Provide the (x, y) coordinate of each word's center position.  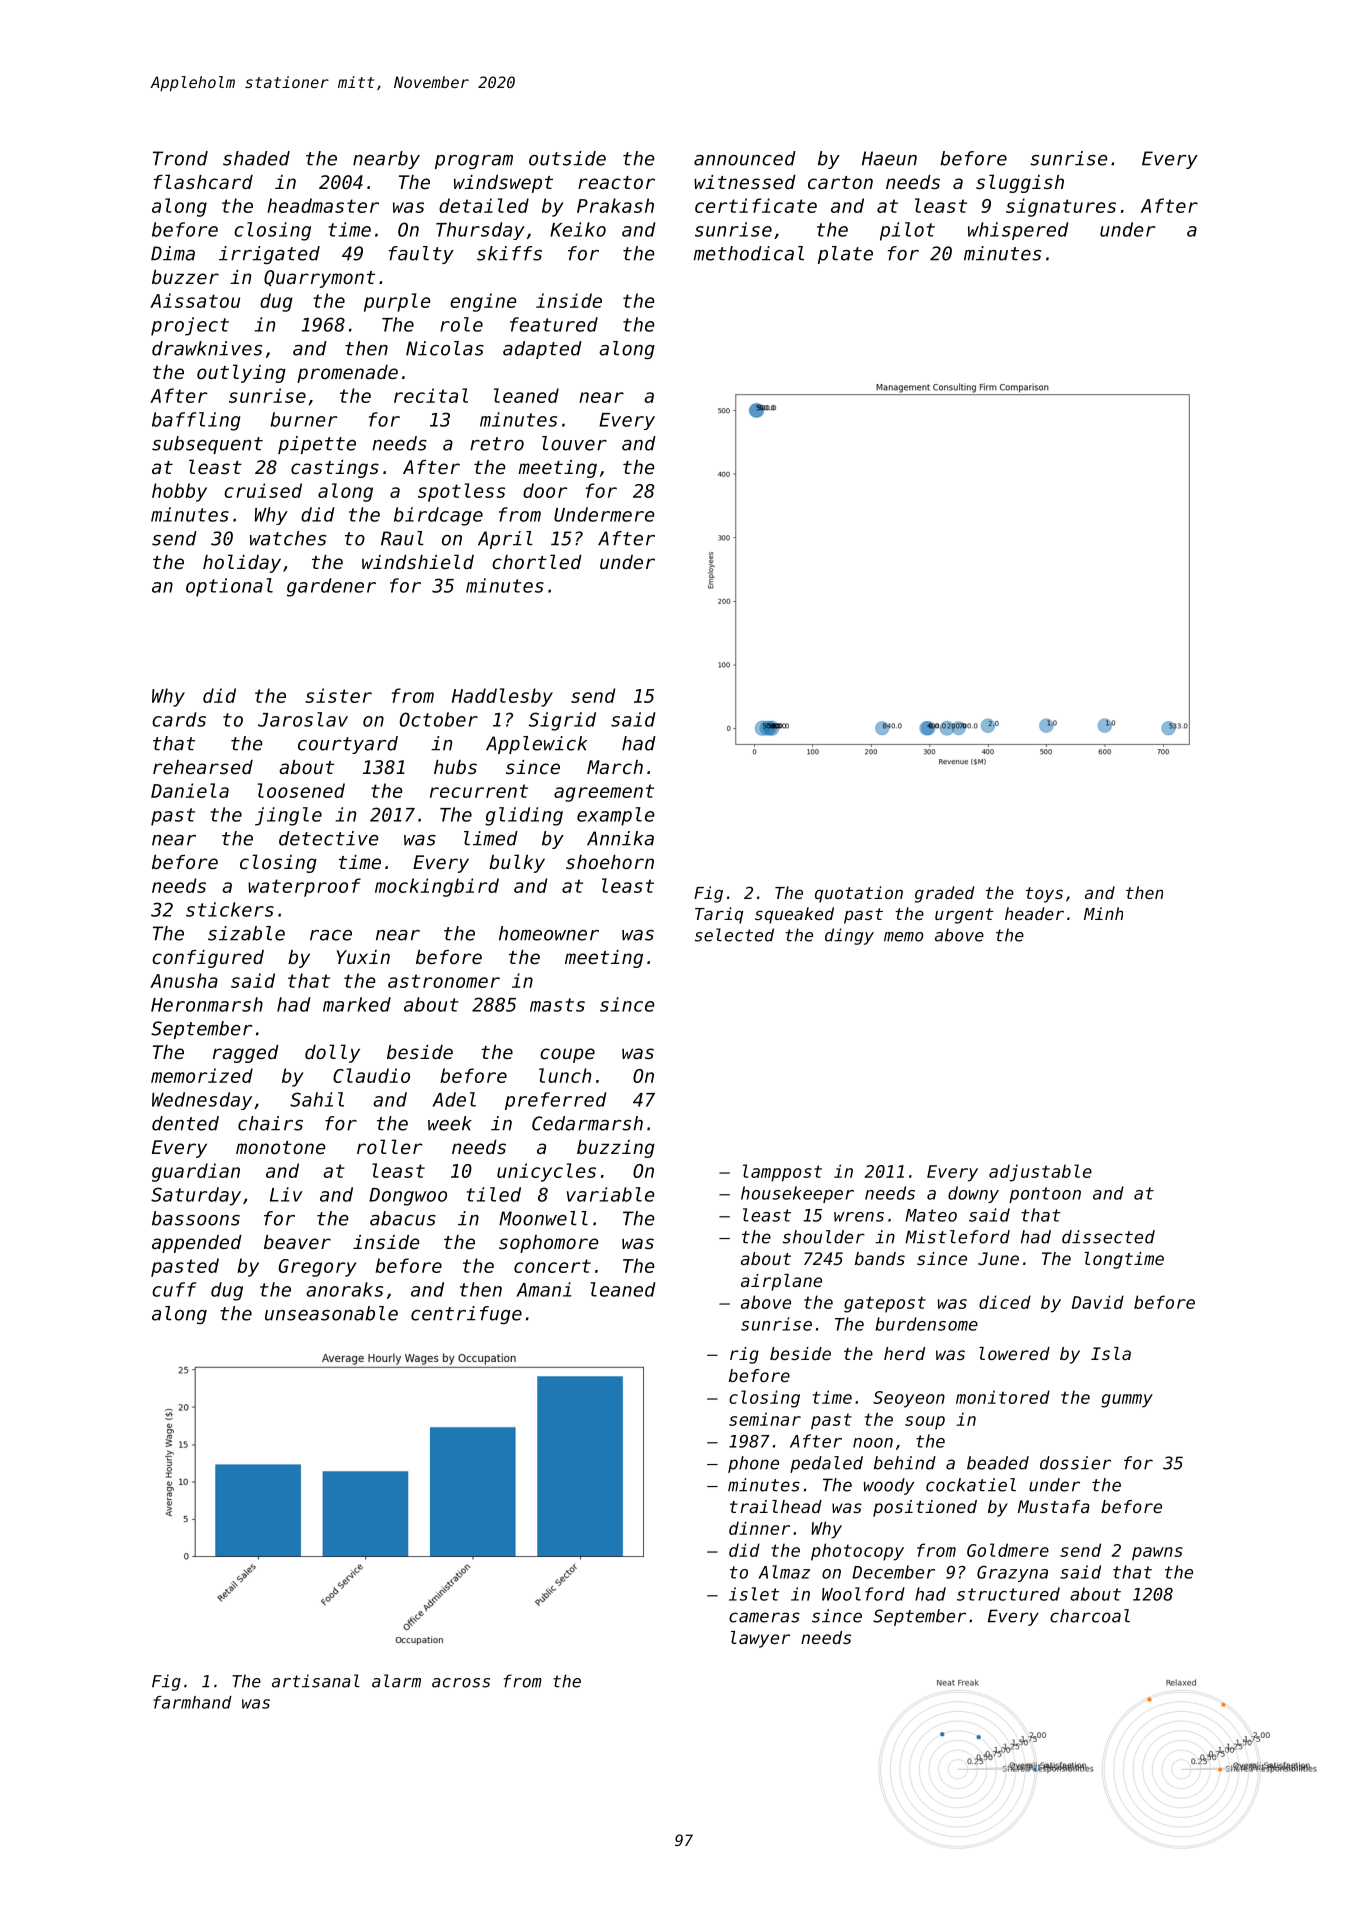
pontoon (1045, 1195)
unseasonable (331, 1313)
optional (229, 587)
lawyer (760, 1639)
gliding (524, 816)
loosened (301, 790)
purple (397, 302)
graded (944, 894)
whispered (1018, 231)
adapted (542, 350)
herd (904, 1353)
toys (1044, 895)
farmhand (192, 1702)
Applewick (536, 745)
